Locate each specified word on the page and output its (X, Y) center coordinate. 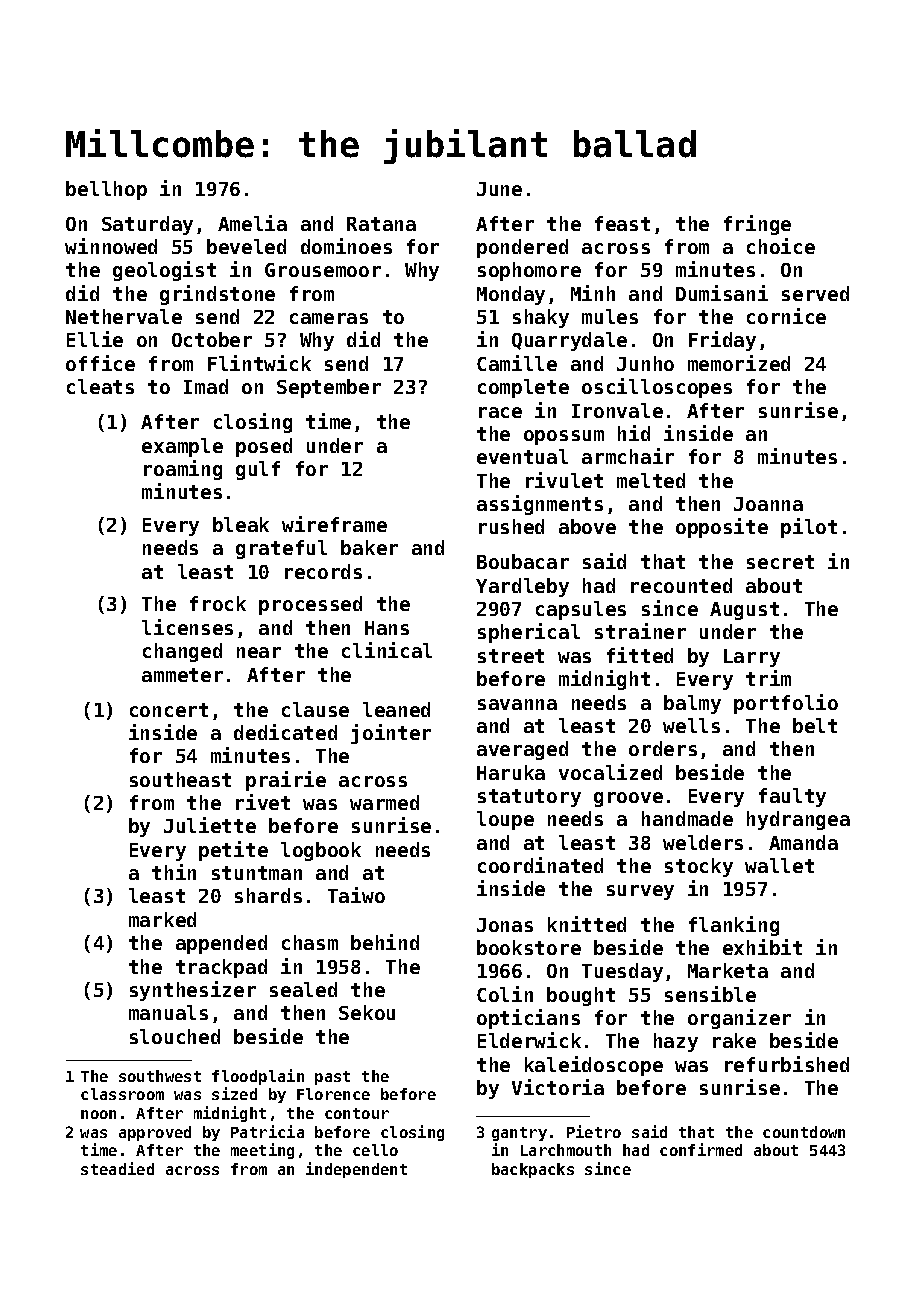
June (499, 189)
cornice (786, 316)
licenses (187, 627)
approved (155, 1133)
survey (640, 892)
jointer (391, 734)
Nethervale (124, 316)
